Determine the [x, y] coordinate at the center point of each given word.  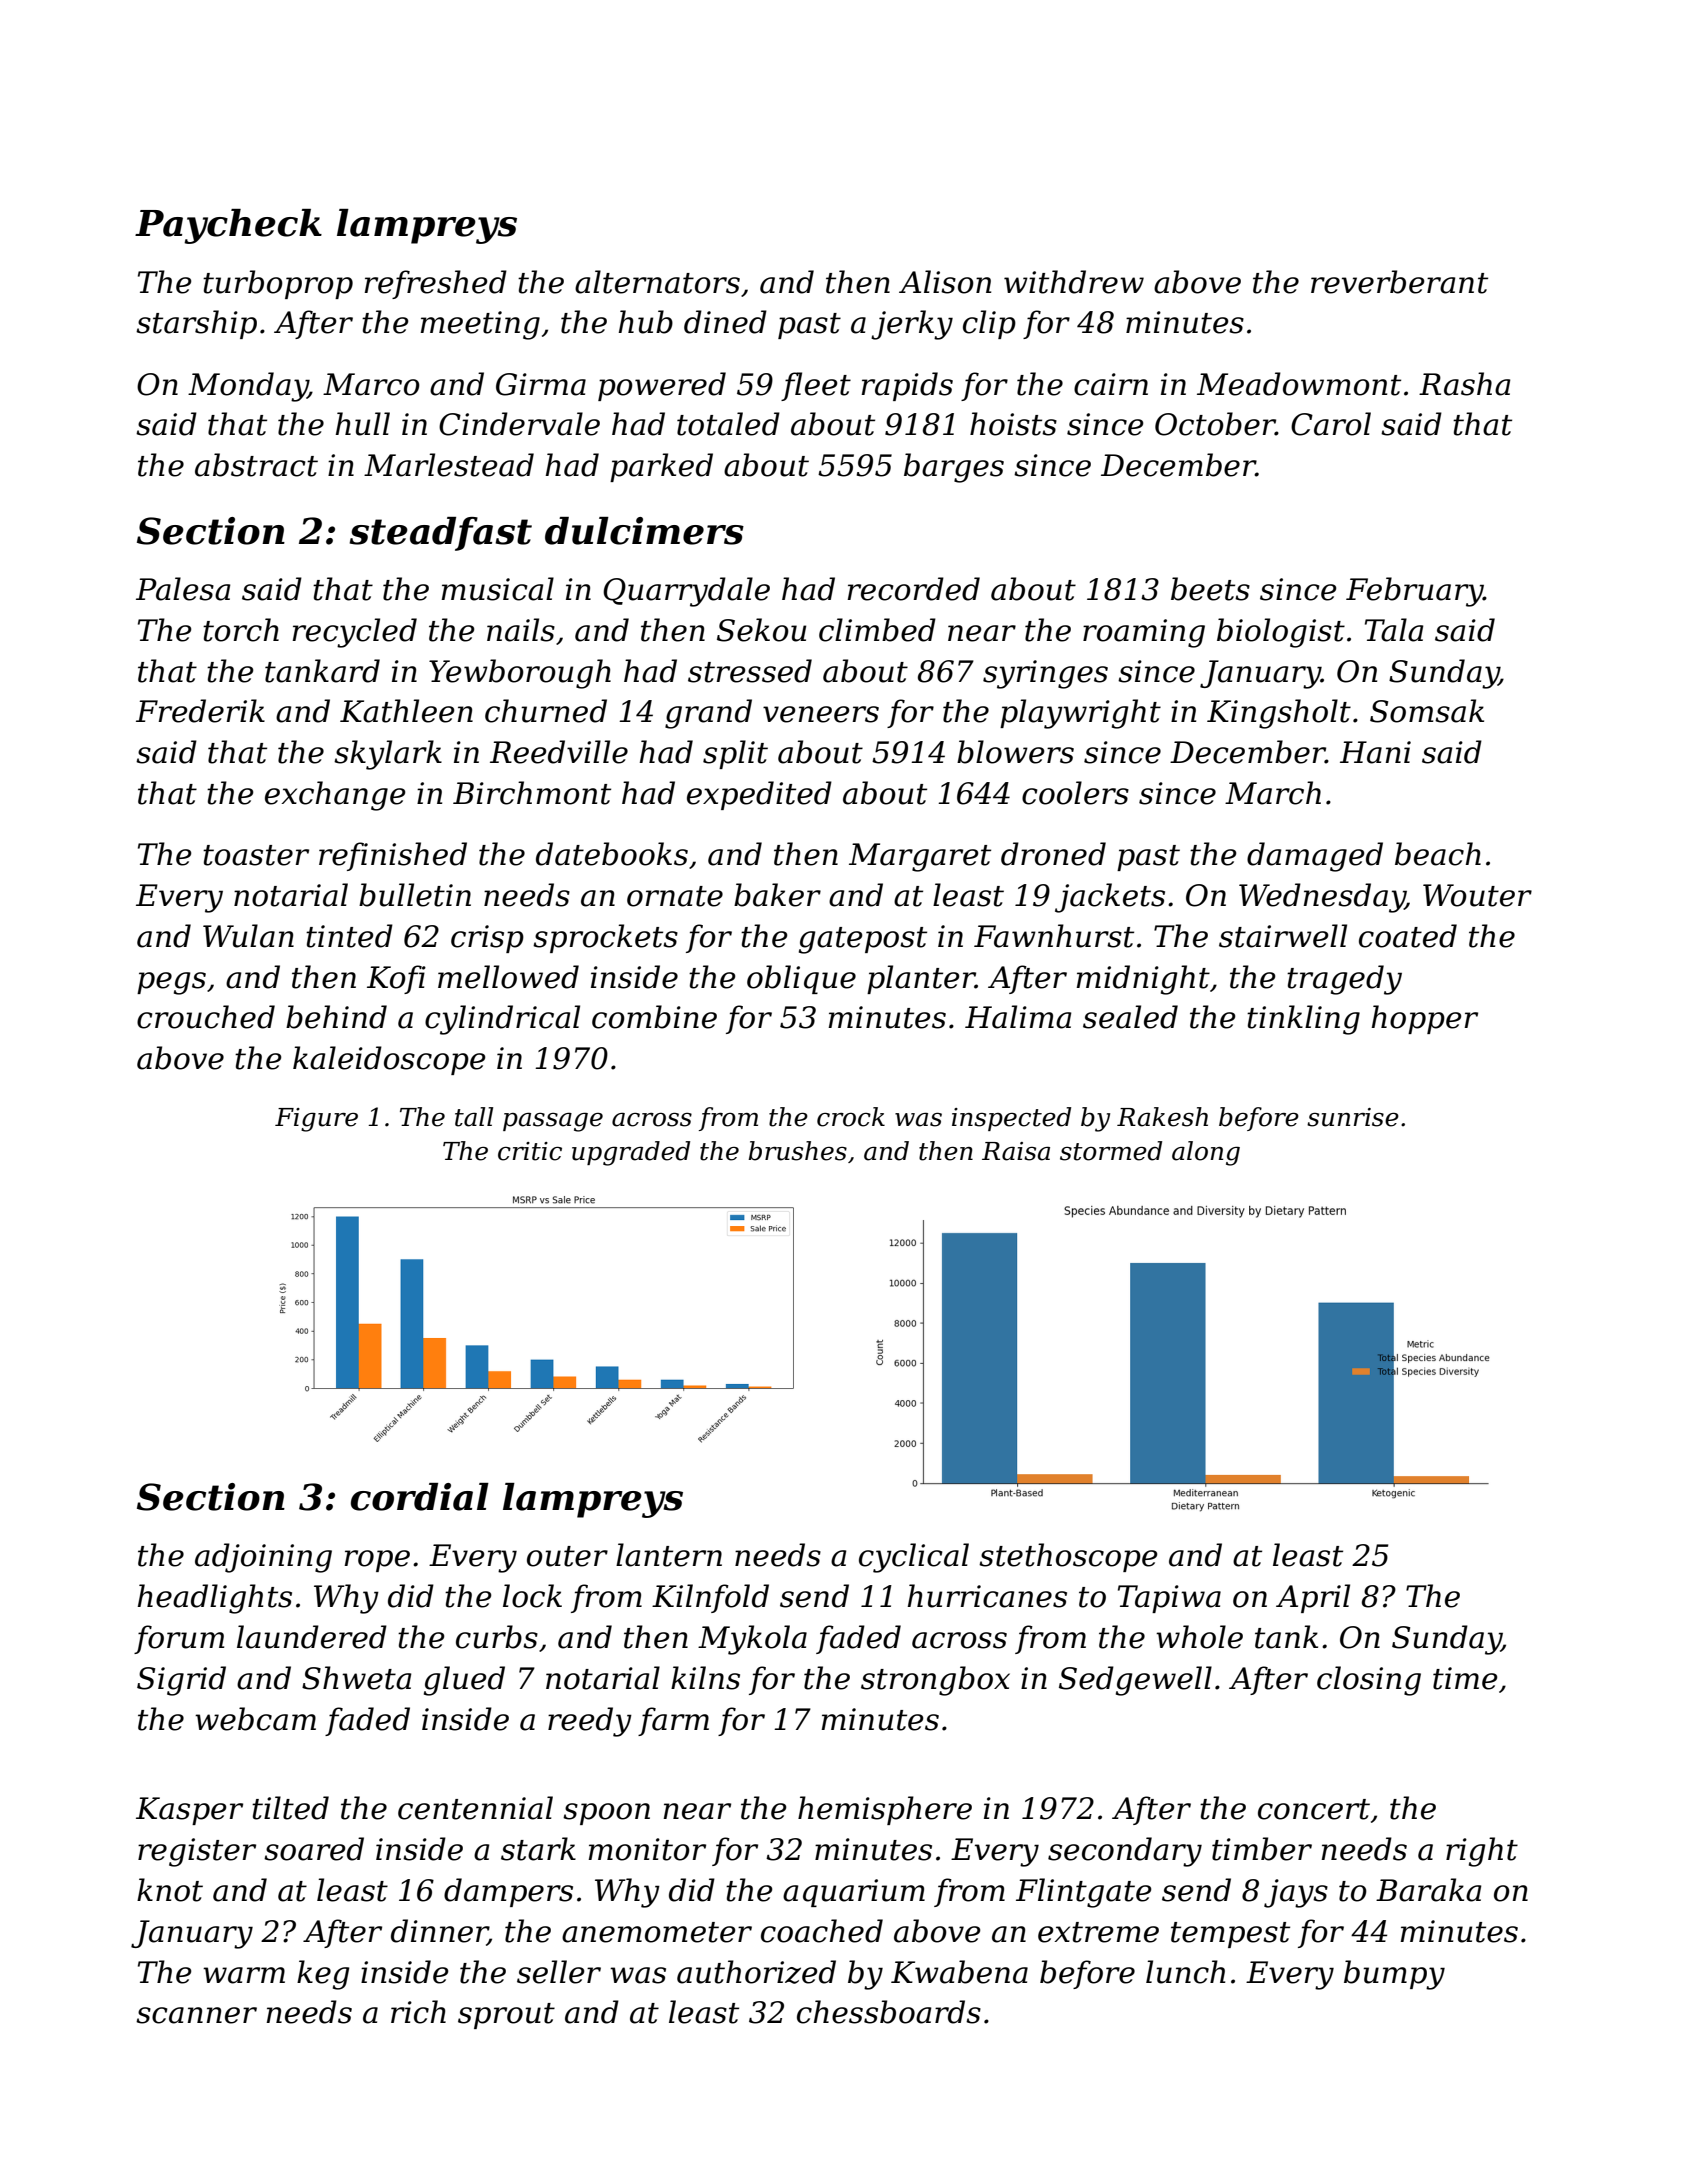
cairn [1111, 384]
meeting [480, 325]
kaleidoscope [389, 1060]
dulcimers [644, 531]
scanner [196, 2015]
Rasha [1464, 384]
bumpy [1394, 1975]
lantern [669, 1555]
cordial [420, 1497]
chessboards [889, 2012]
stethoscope [1068, 1557]
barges [954, 468]
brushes [797, 1151]
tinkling [1303, 1020]
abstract [256, 465]
